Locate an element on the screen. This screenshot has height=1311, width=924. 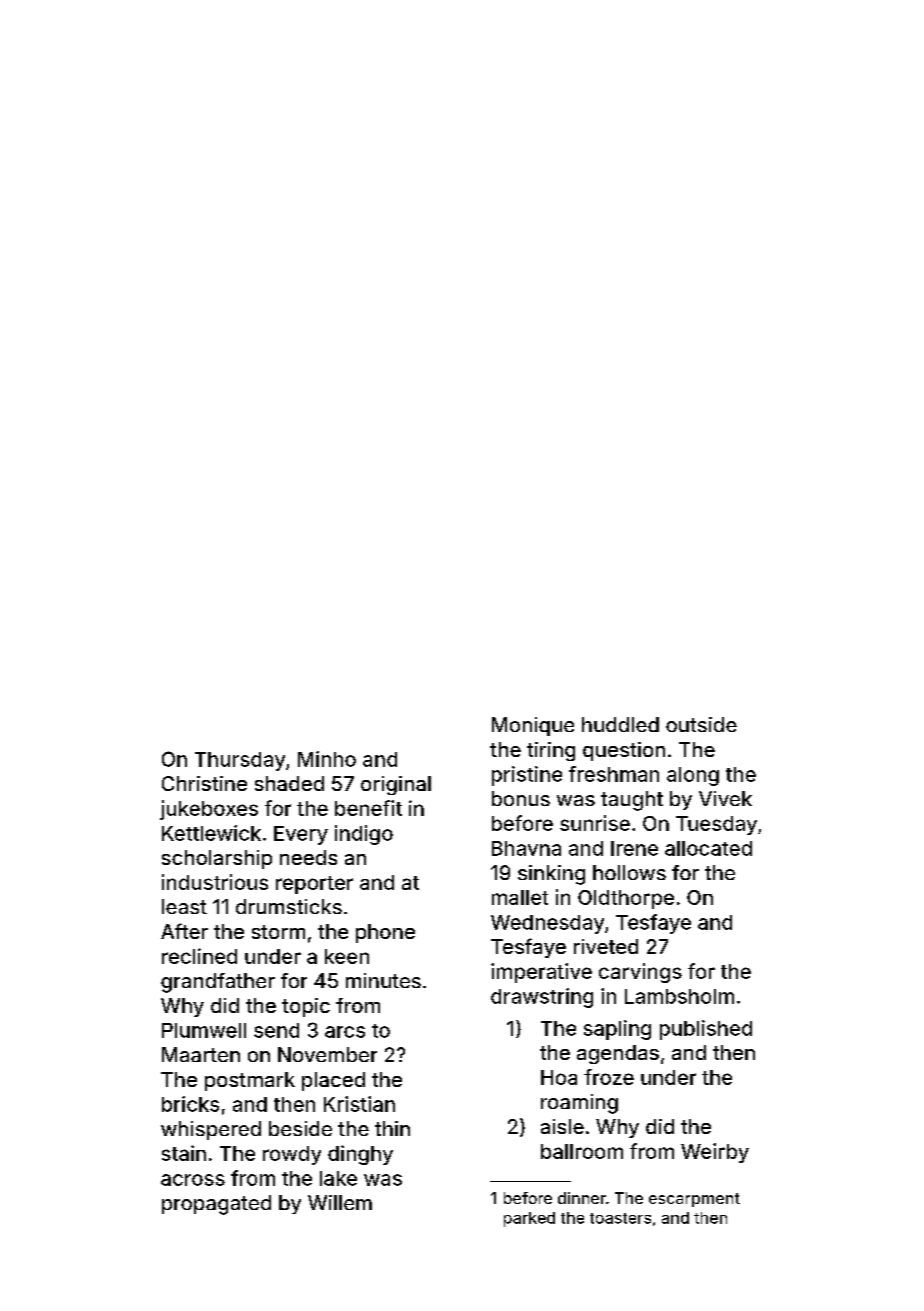
Thursday is located at coordinates (240, 761).
